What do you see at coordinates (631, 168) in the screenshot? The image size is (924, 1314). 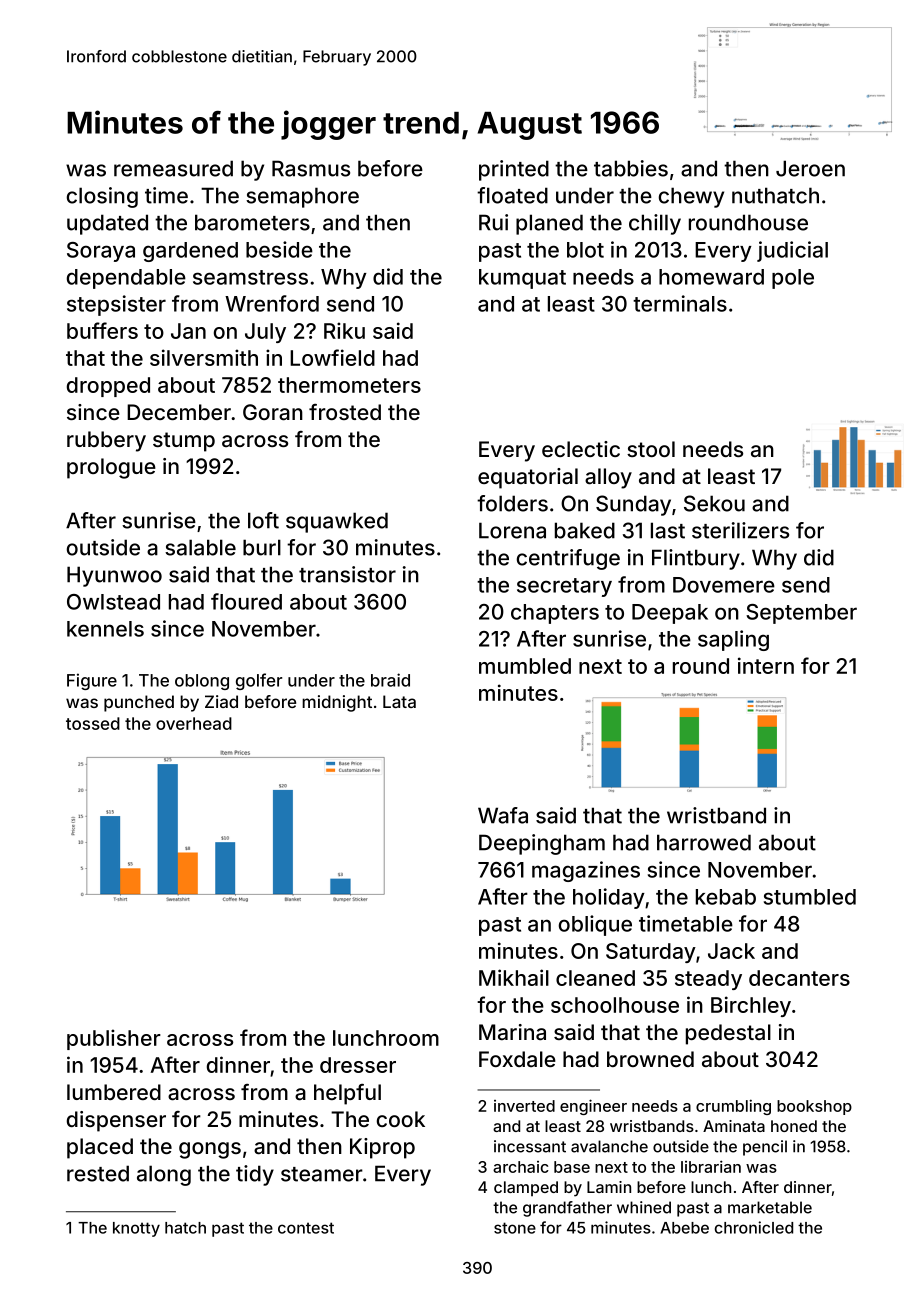 I see `tabbies` at bounding box center [631, 168].
